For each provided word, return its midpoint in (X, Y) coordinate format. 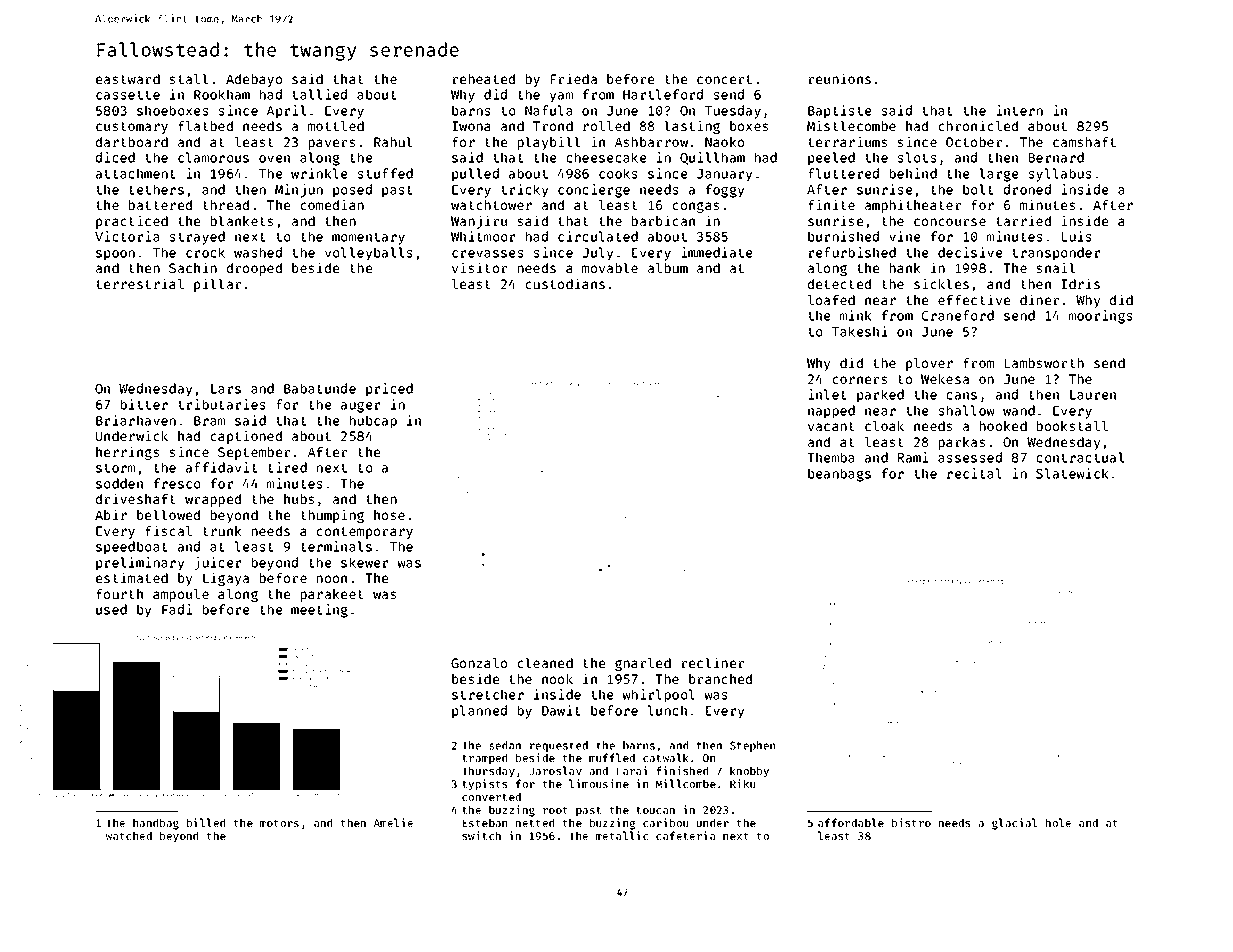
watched (128, 835)
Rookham (222, 94)
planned (479, 712)
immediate (716, 252)
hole (1058, 822)
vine (904, 236)
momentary (368, 238)
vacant (831, 426)
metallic (622, 835)
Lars (226, 389)
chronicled (978, 125)
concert (724, 79)
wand (1019, 410)
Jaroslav (555, 770)
